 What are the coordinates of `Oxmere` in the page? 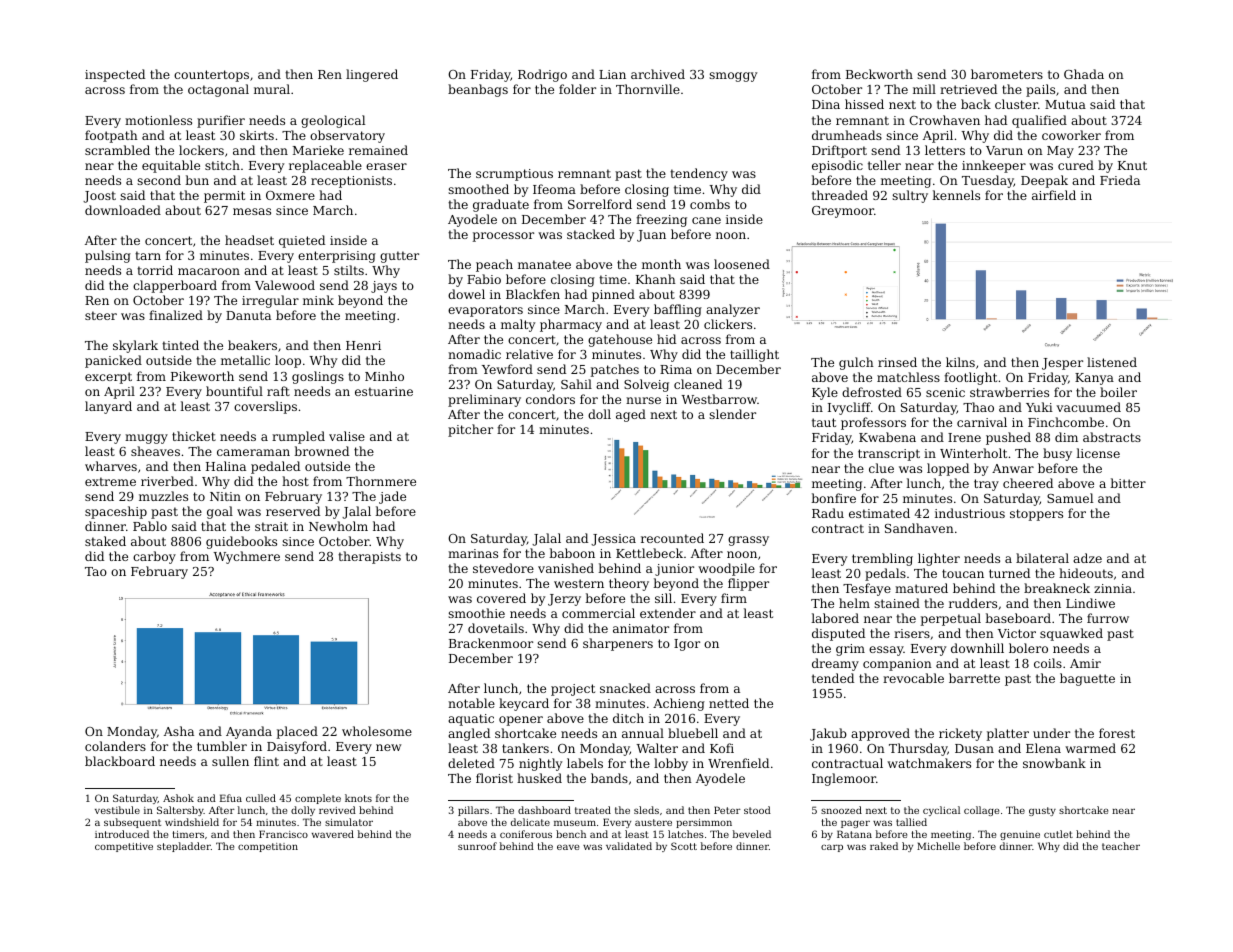 It's located at (290, 195).
